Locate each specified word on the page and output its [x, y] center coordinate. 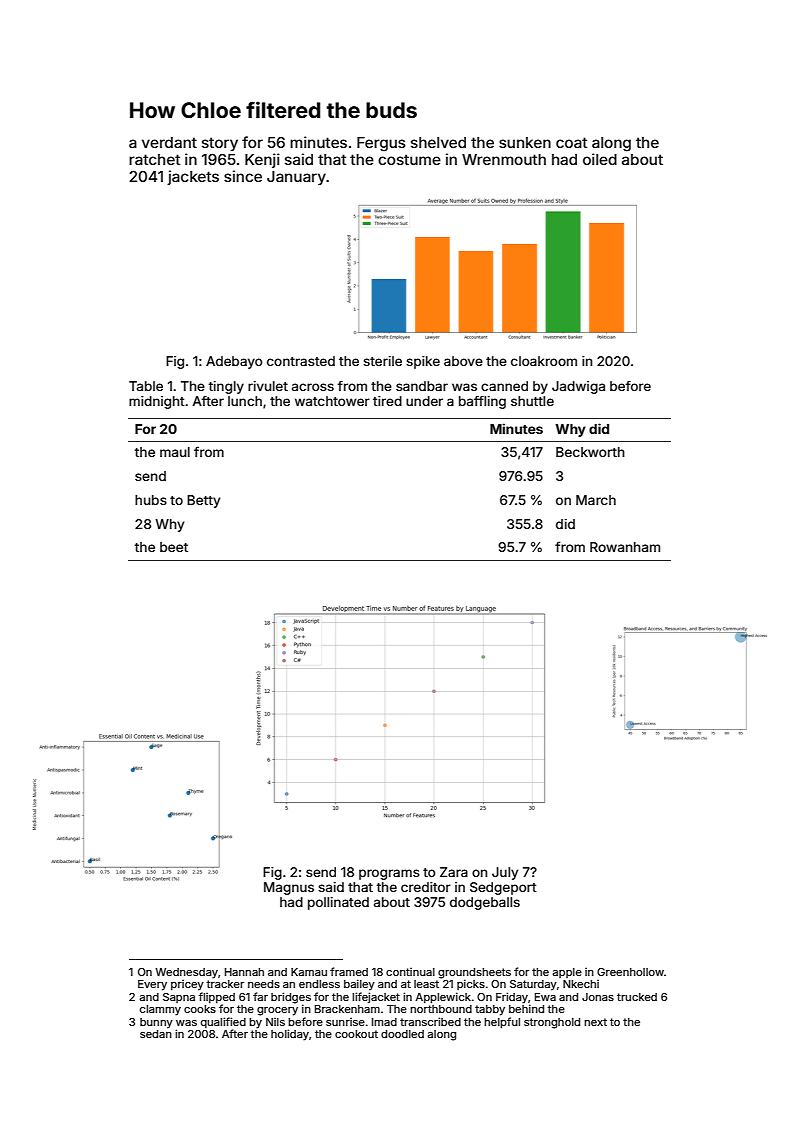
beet [174, 547]
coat [571, 142]
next [595, 1022]
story [220, 144]
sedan [156, 1034]
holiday [290, 1035]
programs [389, 874]
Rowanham [625, 547]
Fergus [381, 144]
